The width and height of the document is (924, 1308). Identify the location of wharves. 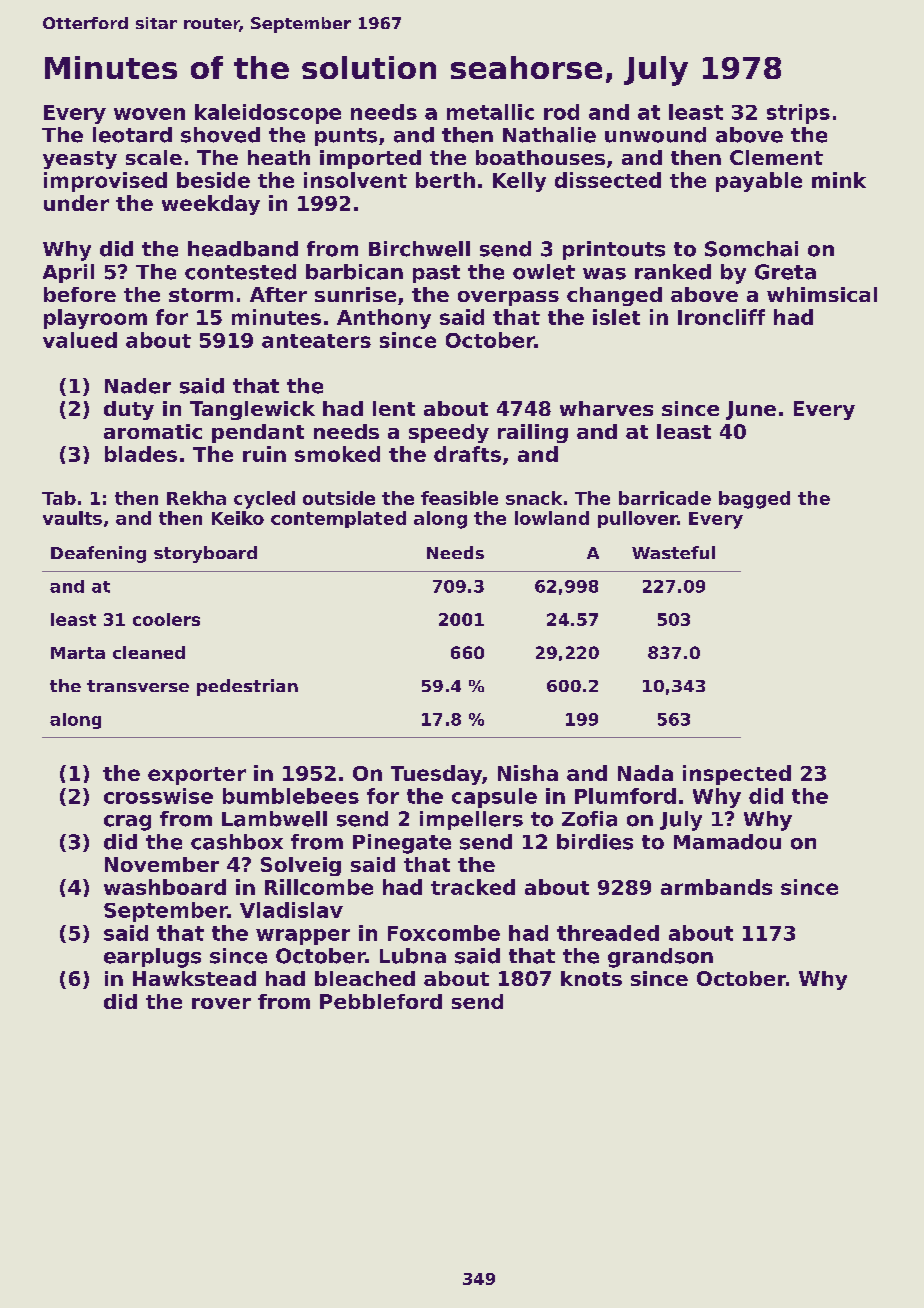
(606, 408).
